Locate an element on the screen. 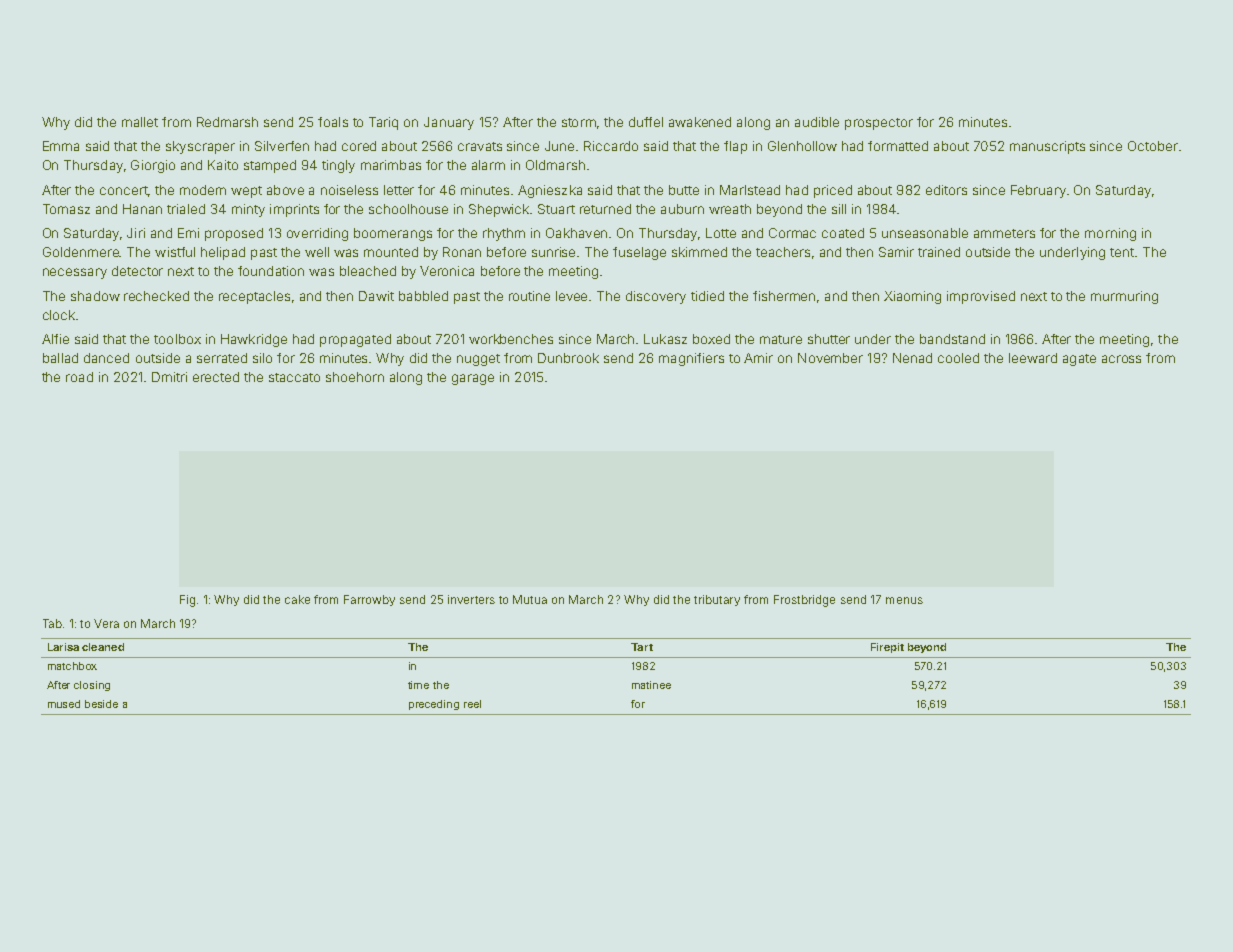  formatted is located at coordinates (898, 146).
